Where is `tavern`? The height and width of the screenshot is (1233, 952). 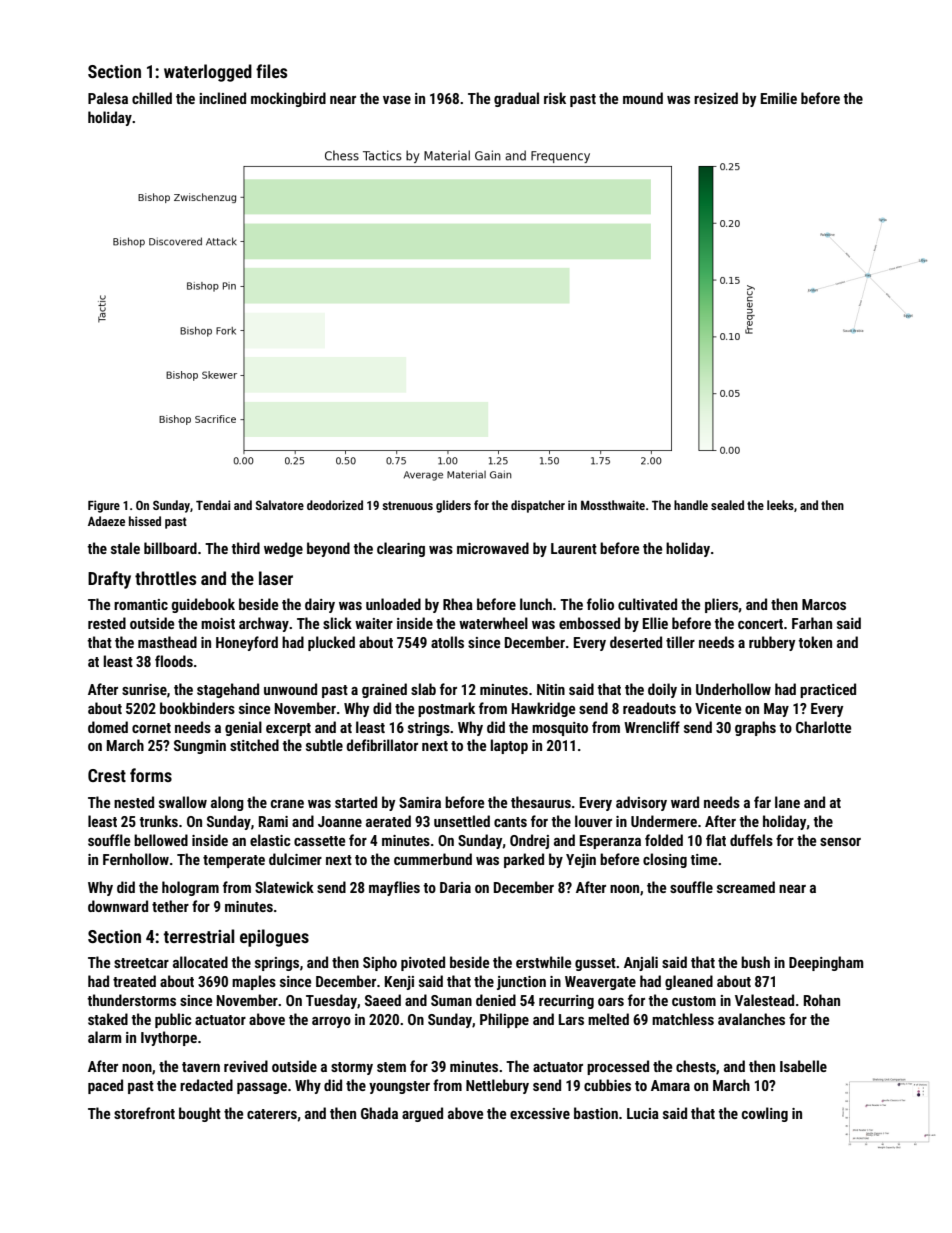
tavern is located at coordinates (201, 1067).
